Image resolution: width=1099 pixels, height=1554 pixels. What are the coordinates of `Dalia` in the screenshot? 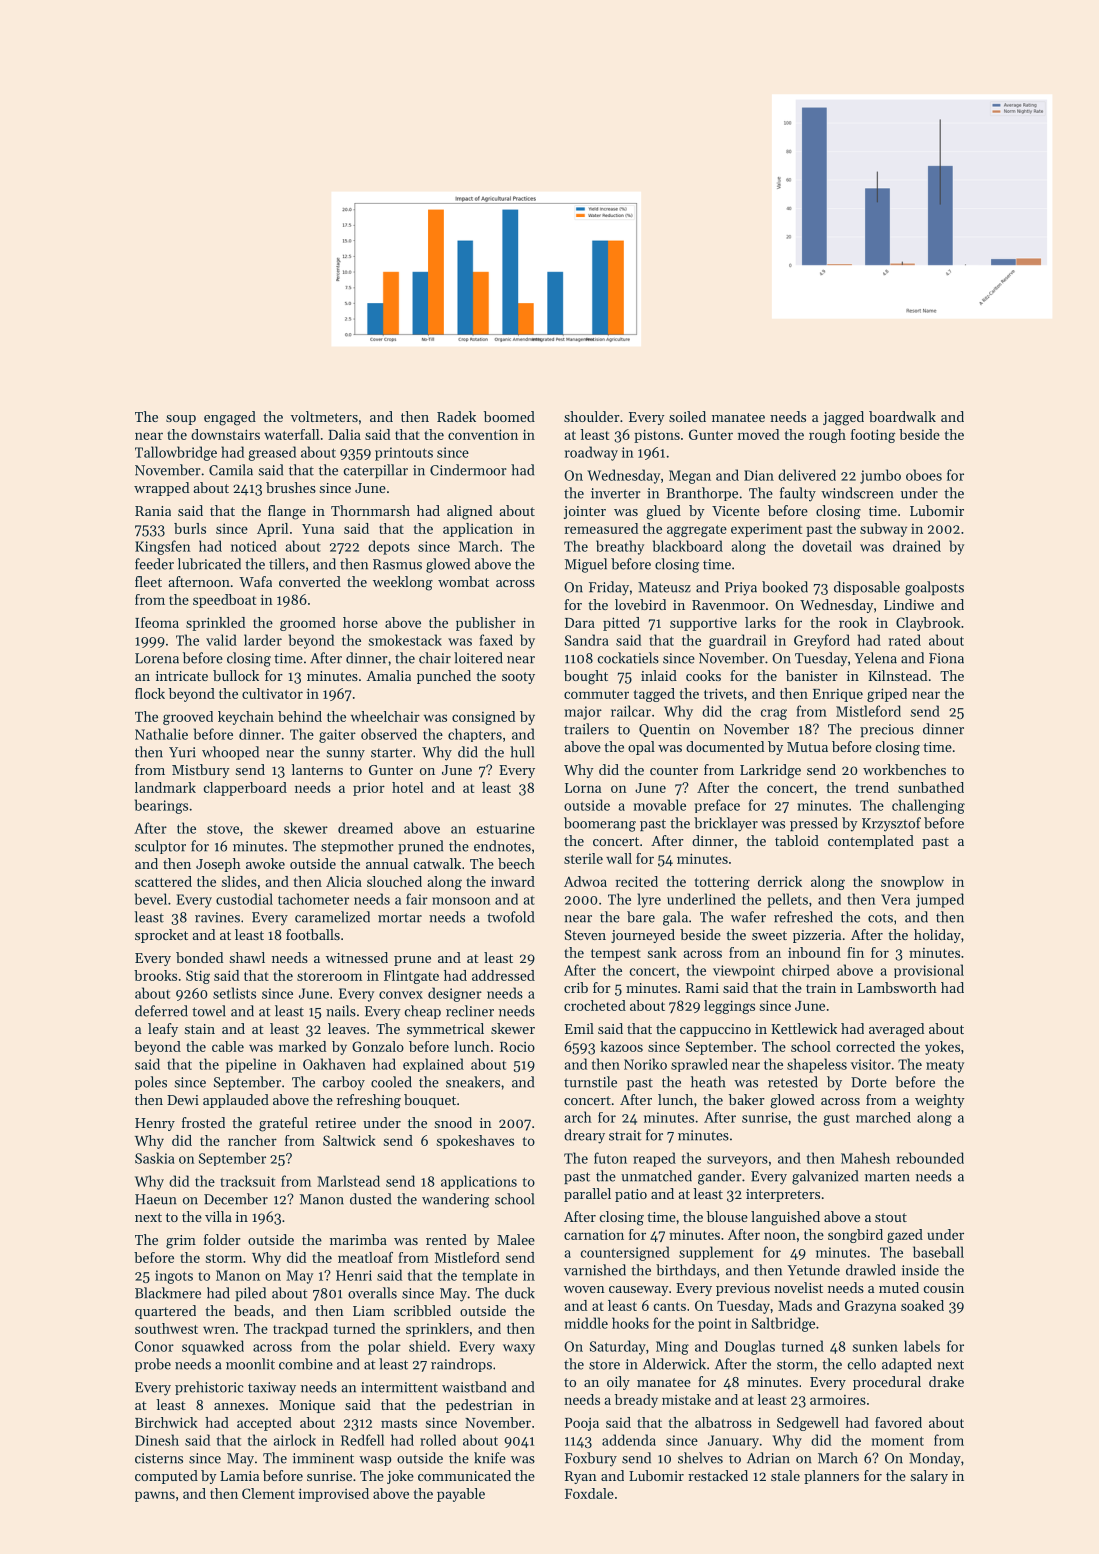 It's located at (344, 434).
